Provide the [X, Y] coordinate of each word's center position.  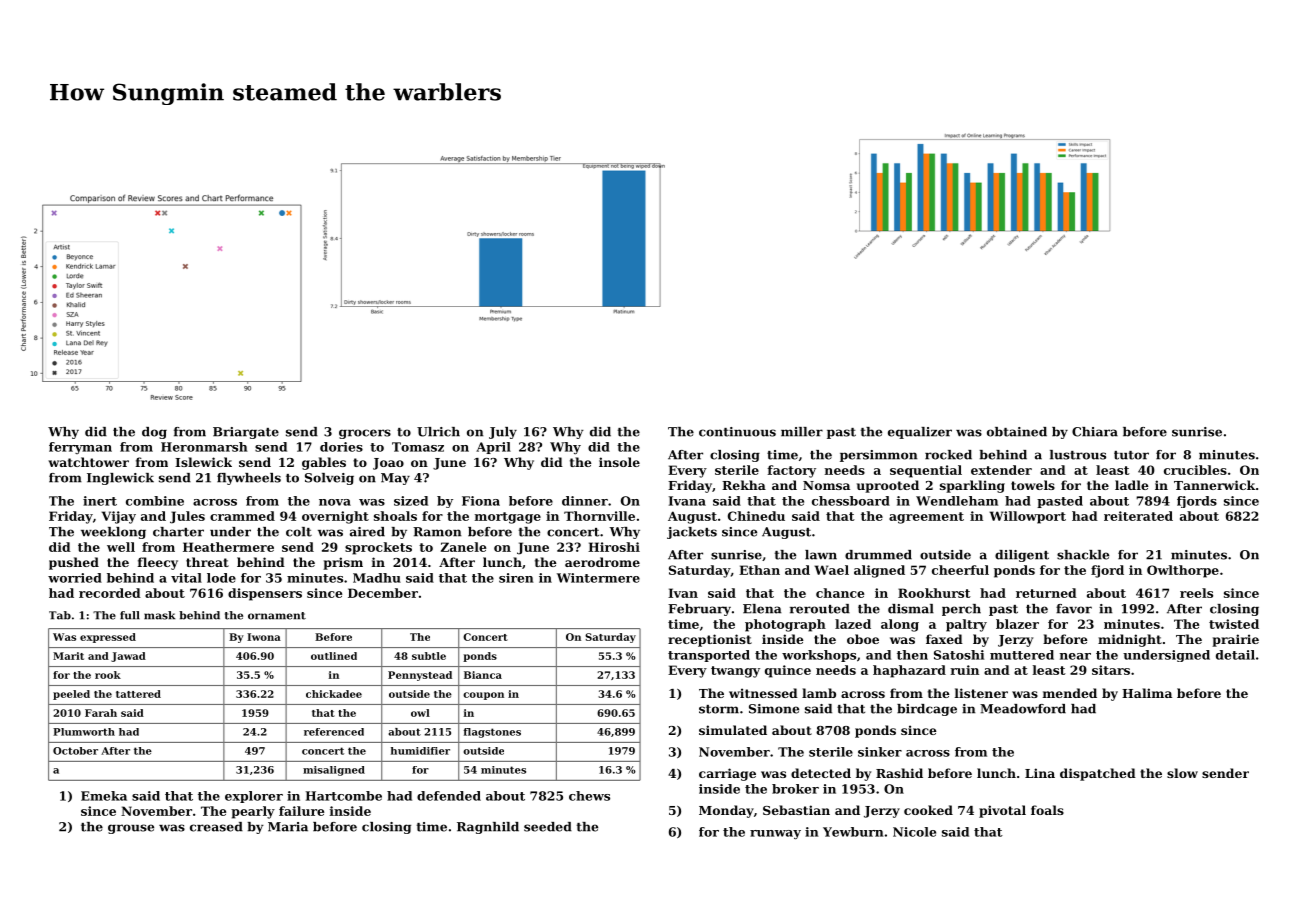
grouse [131, 829]
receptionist [710, 640]
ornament [277, 616]
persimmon [878, 456]
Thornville [599, 516]
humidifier [420, 751]
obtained [1017, 432]
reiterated [1138, 516]
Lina [1040, 773]
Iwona [264, 637]
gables [324, 463]
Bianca [483, 675]
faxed [944, 639]
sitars [1111, 670]
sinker [880, 752]
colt [299, 532]
